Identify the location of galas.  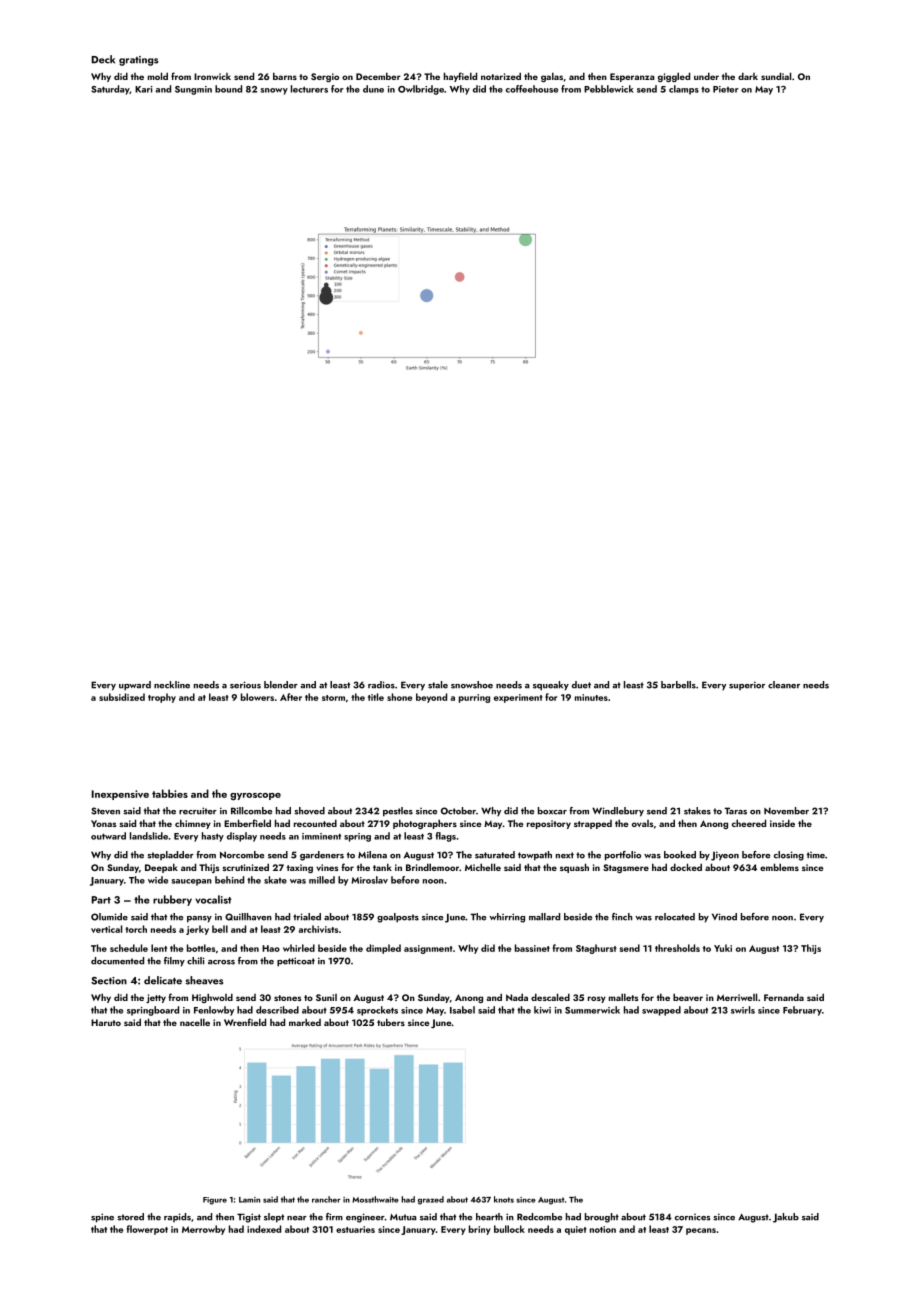
(552, 77).
